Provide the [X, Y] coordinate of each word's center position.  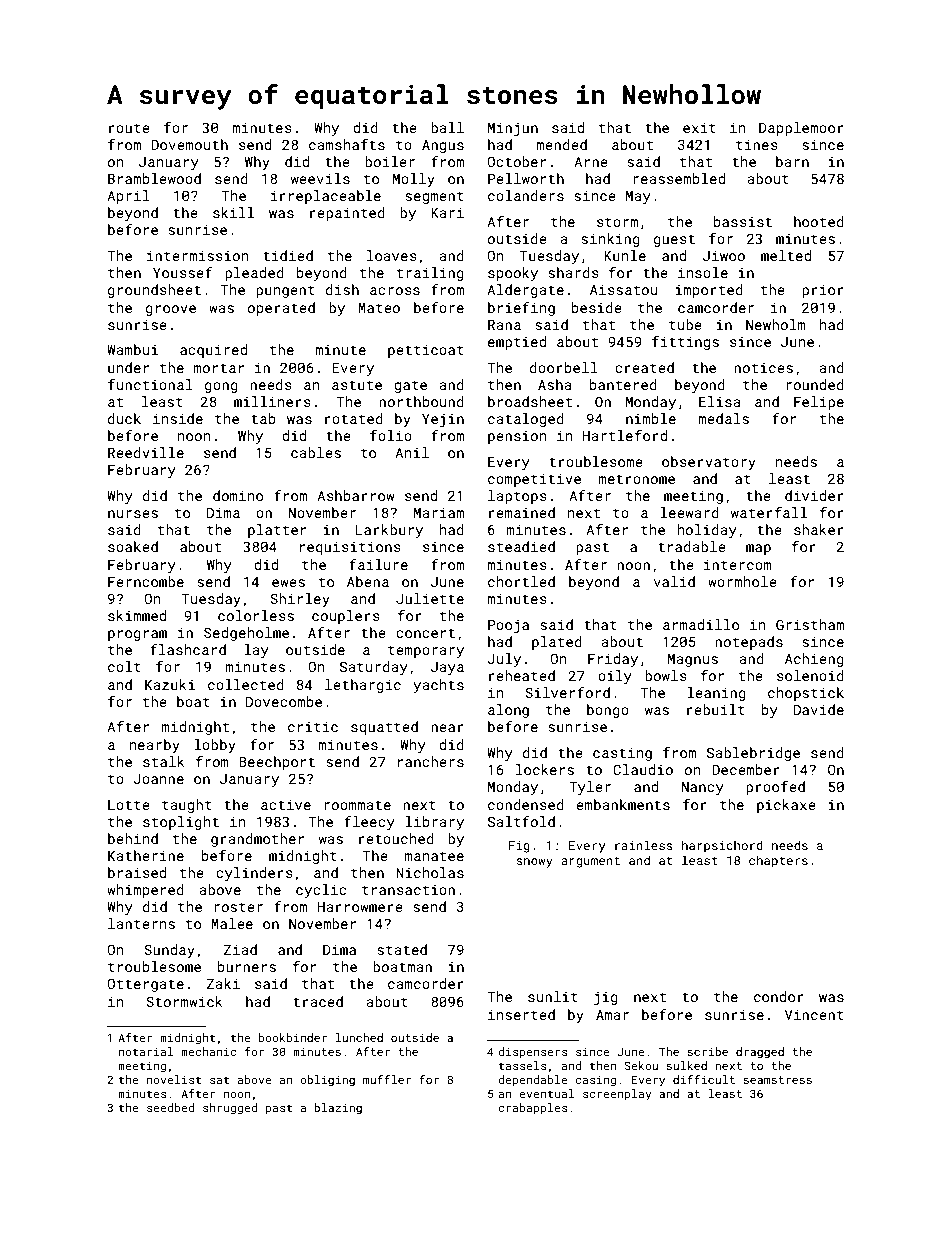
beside [597, 307]
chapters [778, 861]
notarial [146, 1051]
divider [814, 495]
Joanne [158, 779]
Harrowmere [360, 907]
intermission [198, 255]
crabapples [532, 1109]
